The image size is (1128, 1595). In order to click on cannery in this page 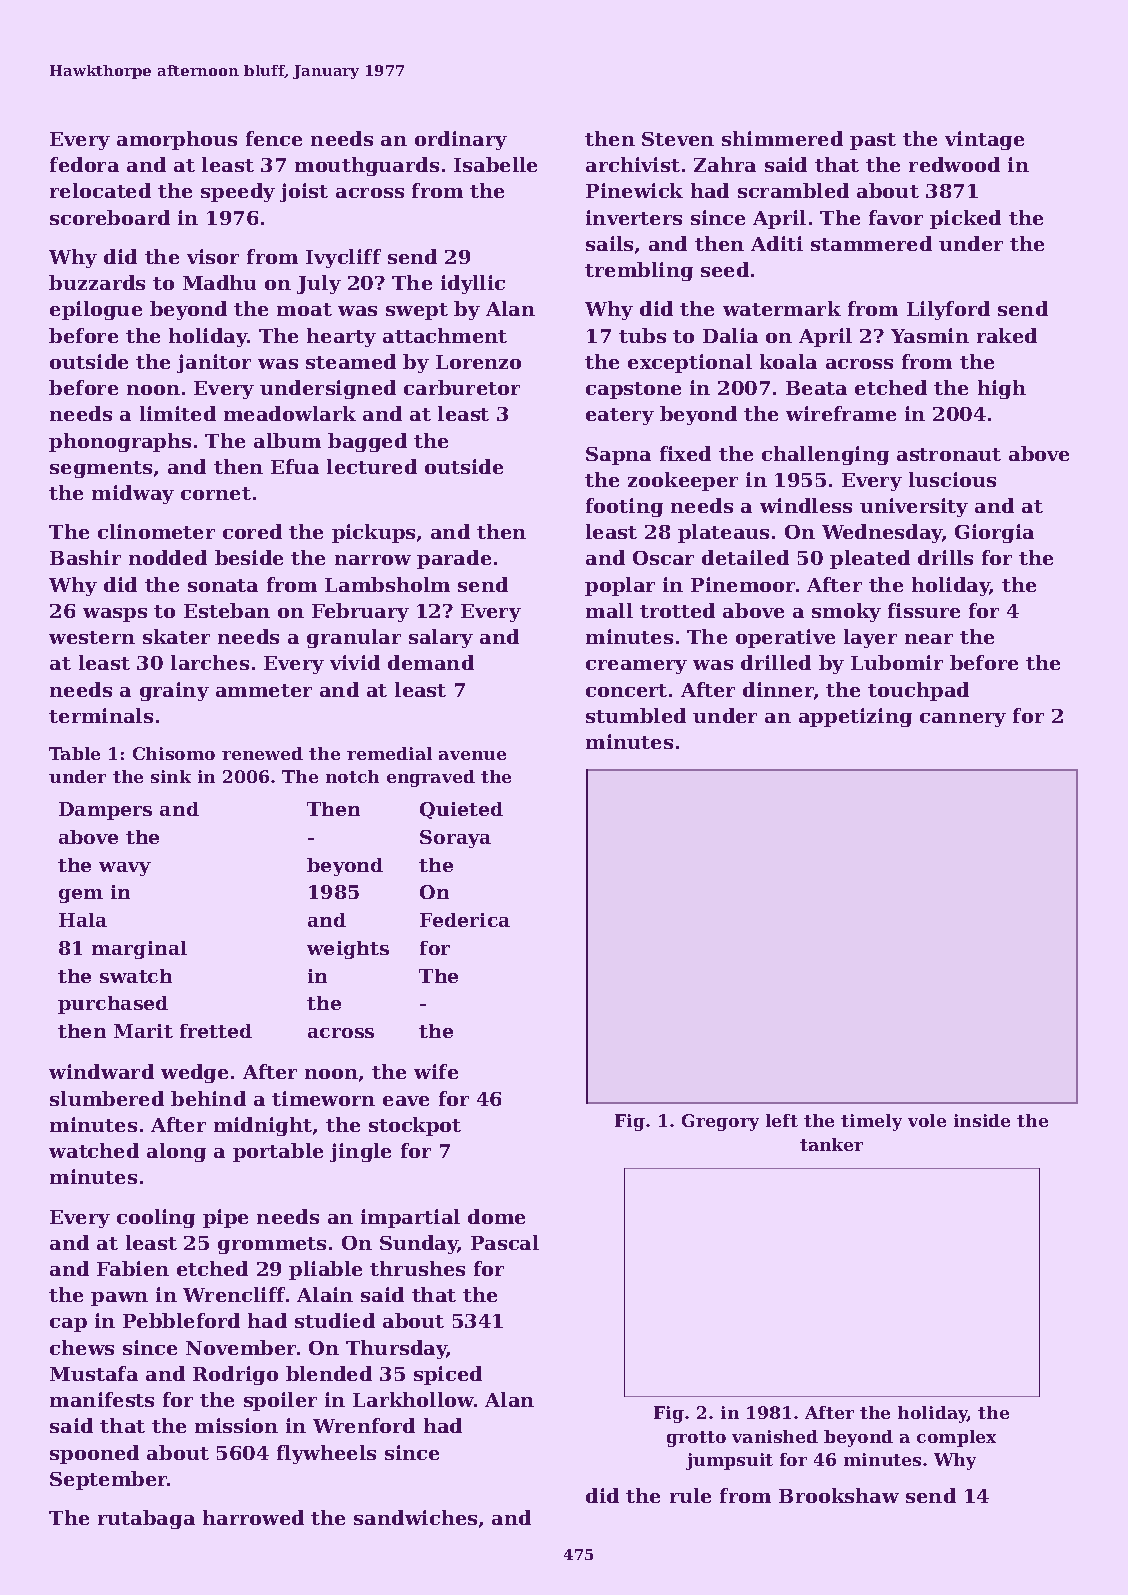, I will do `click(963, 720)`.
